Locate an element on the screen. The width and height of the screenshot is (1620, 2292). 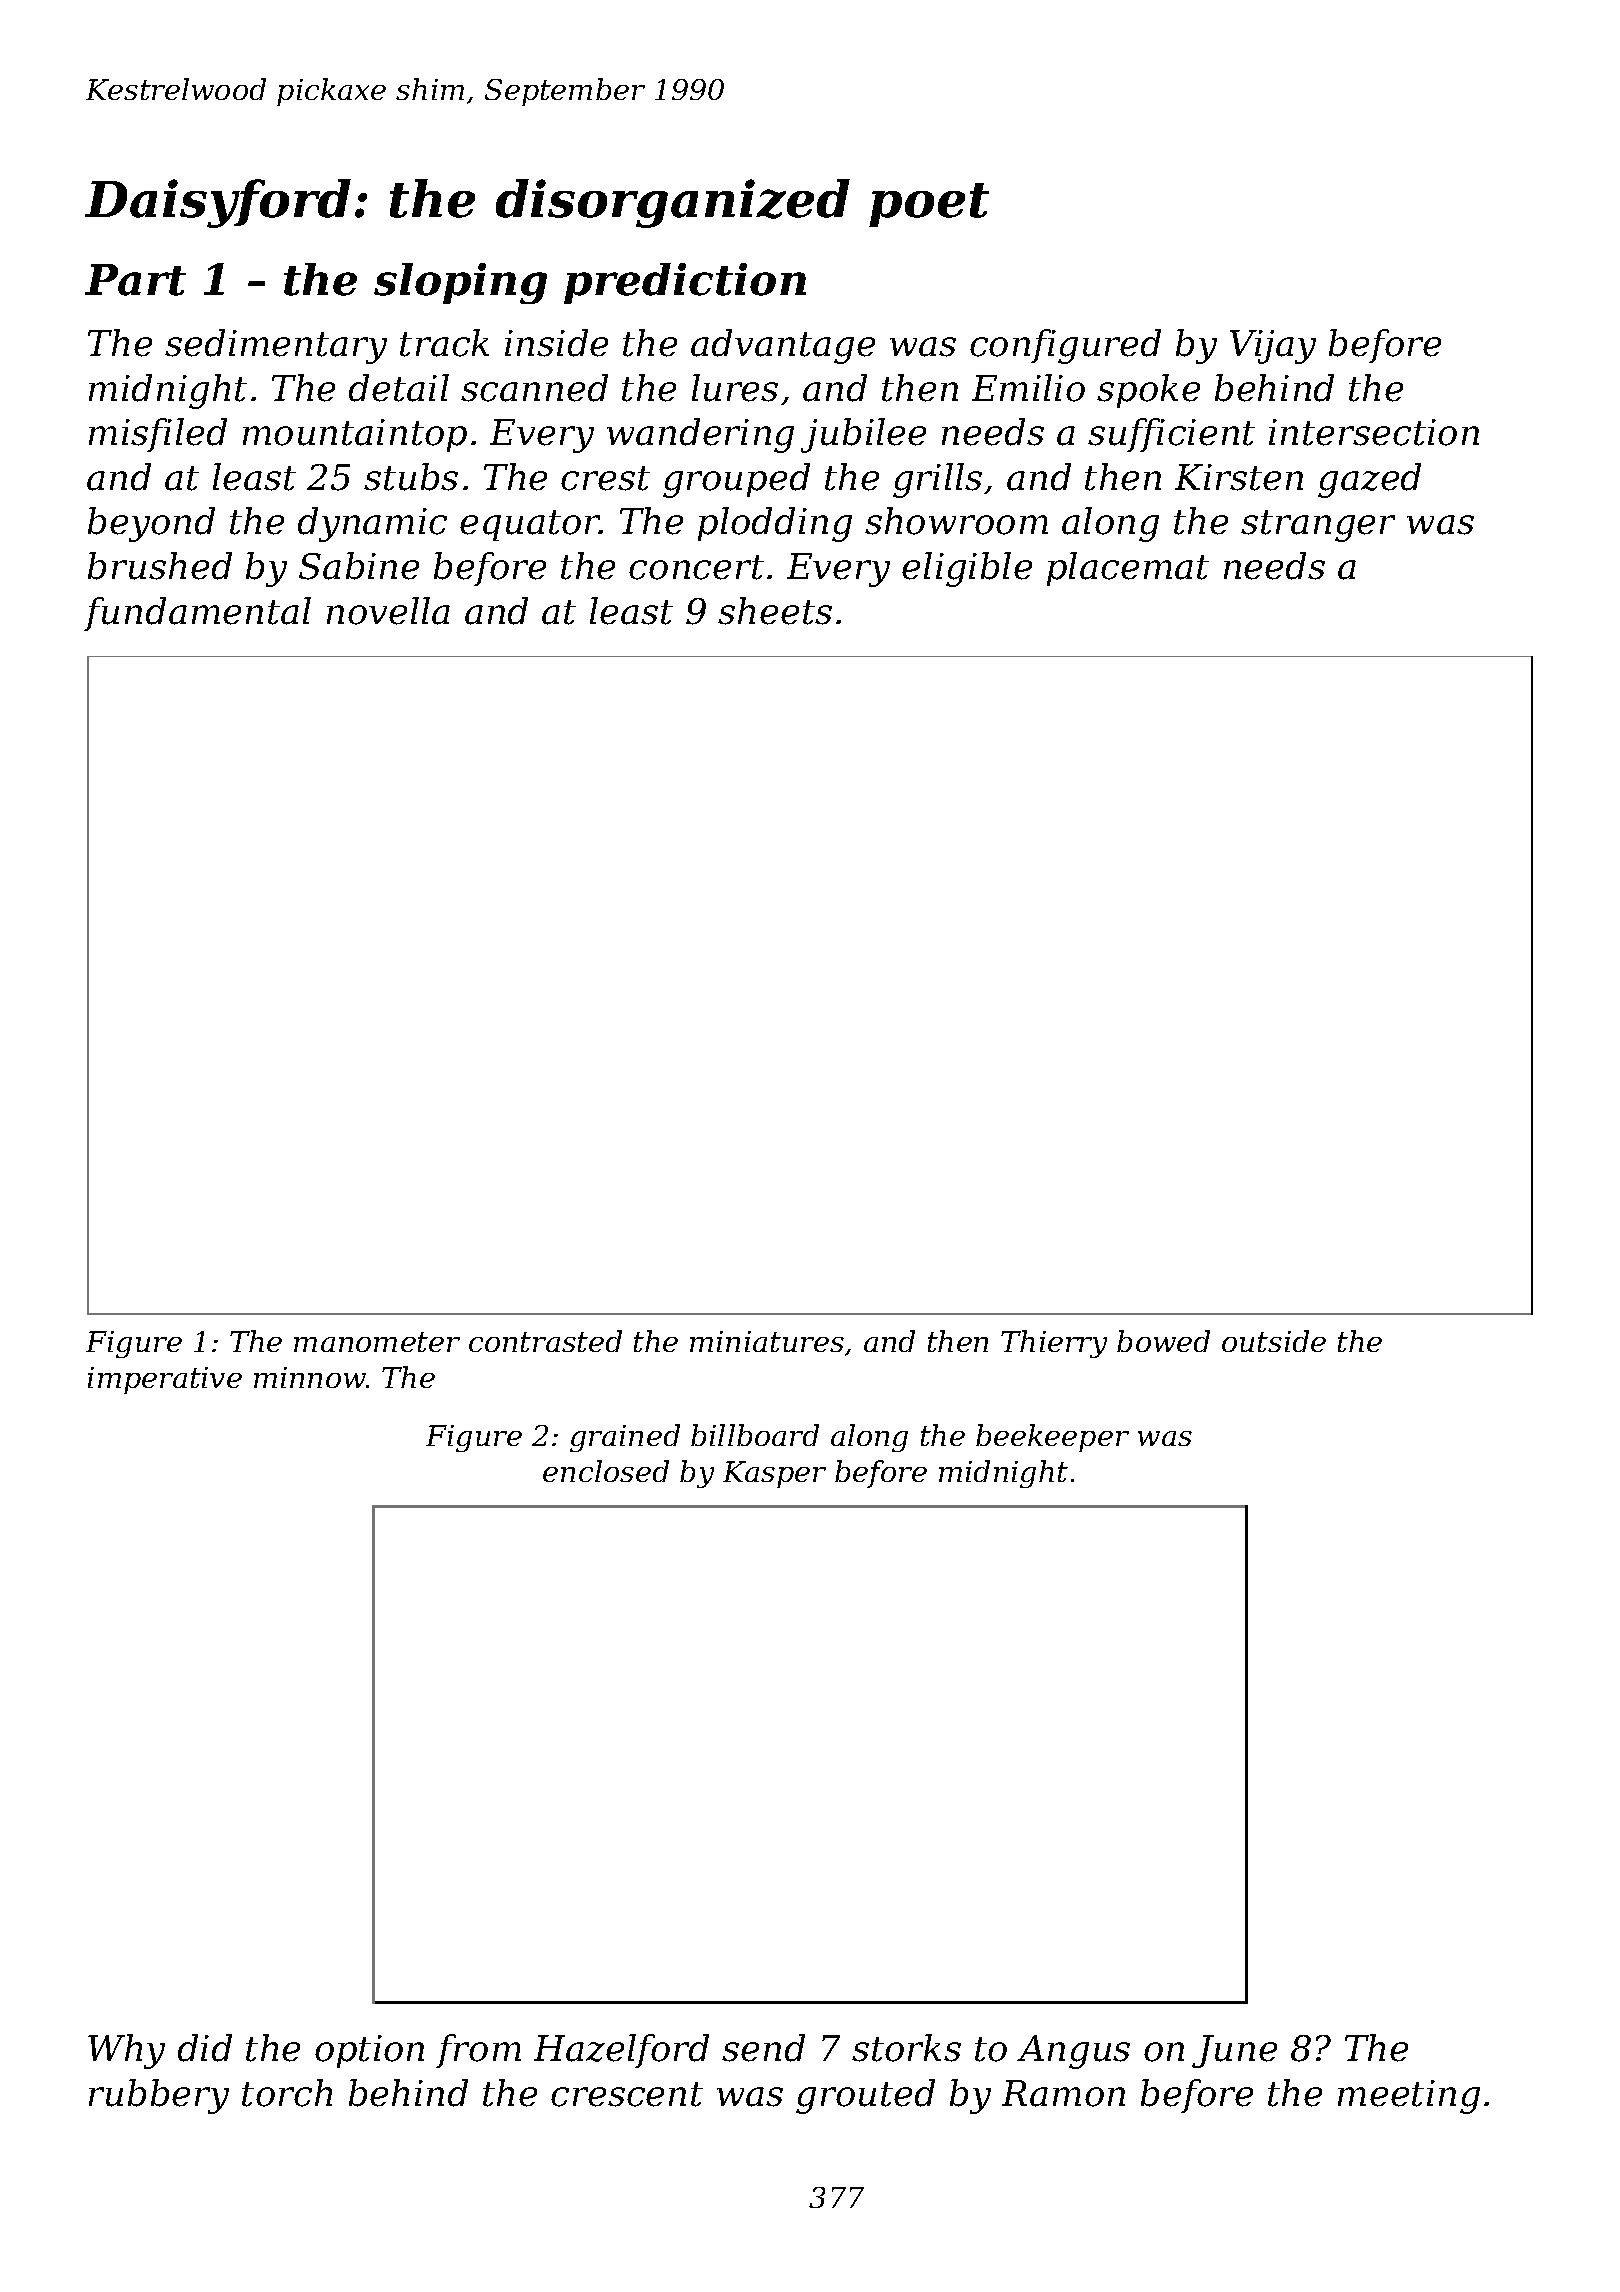
placemat is located at coordinates (1128, 569).
